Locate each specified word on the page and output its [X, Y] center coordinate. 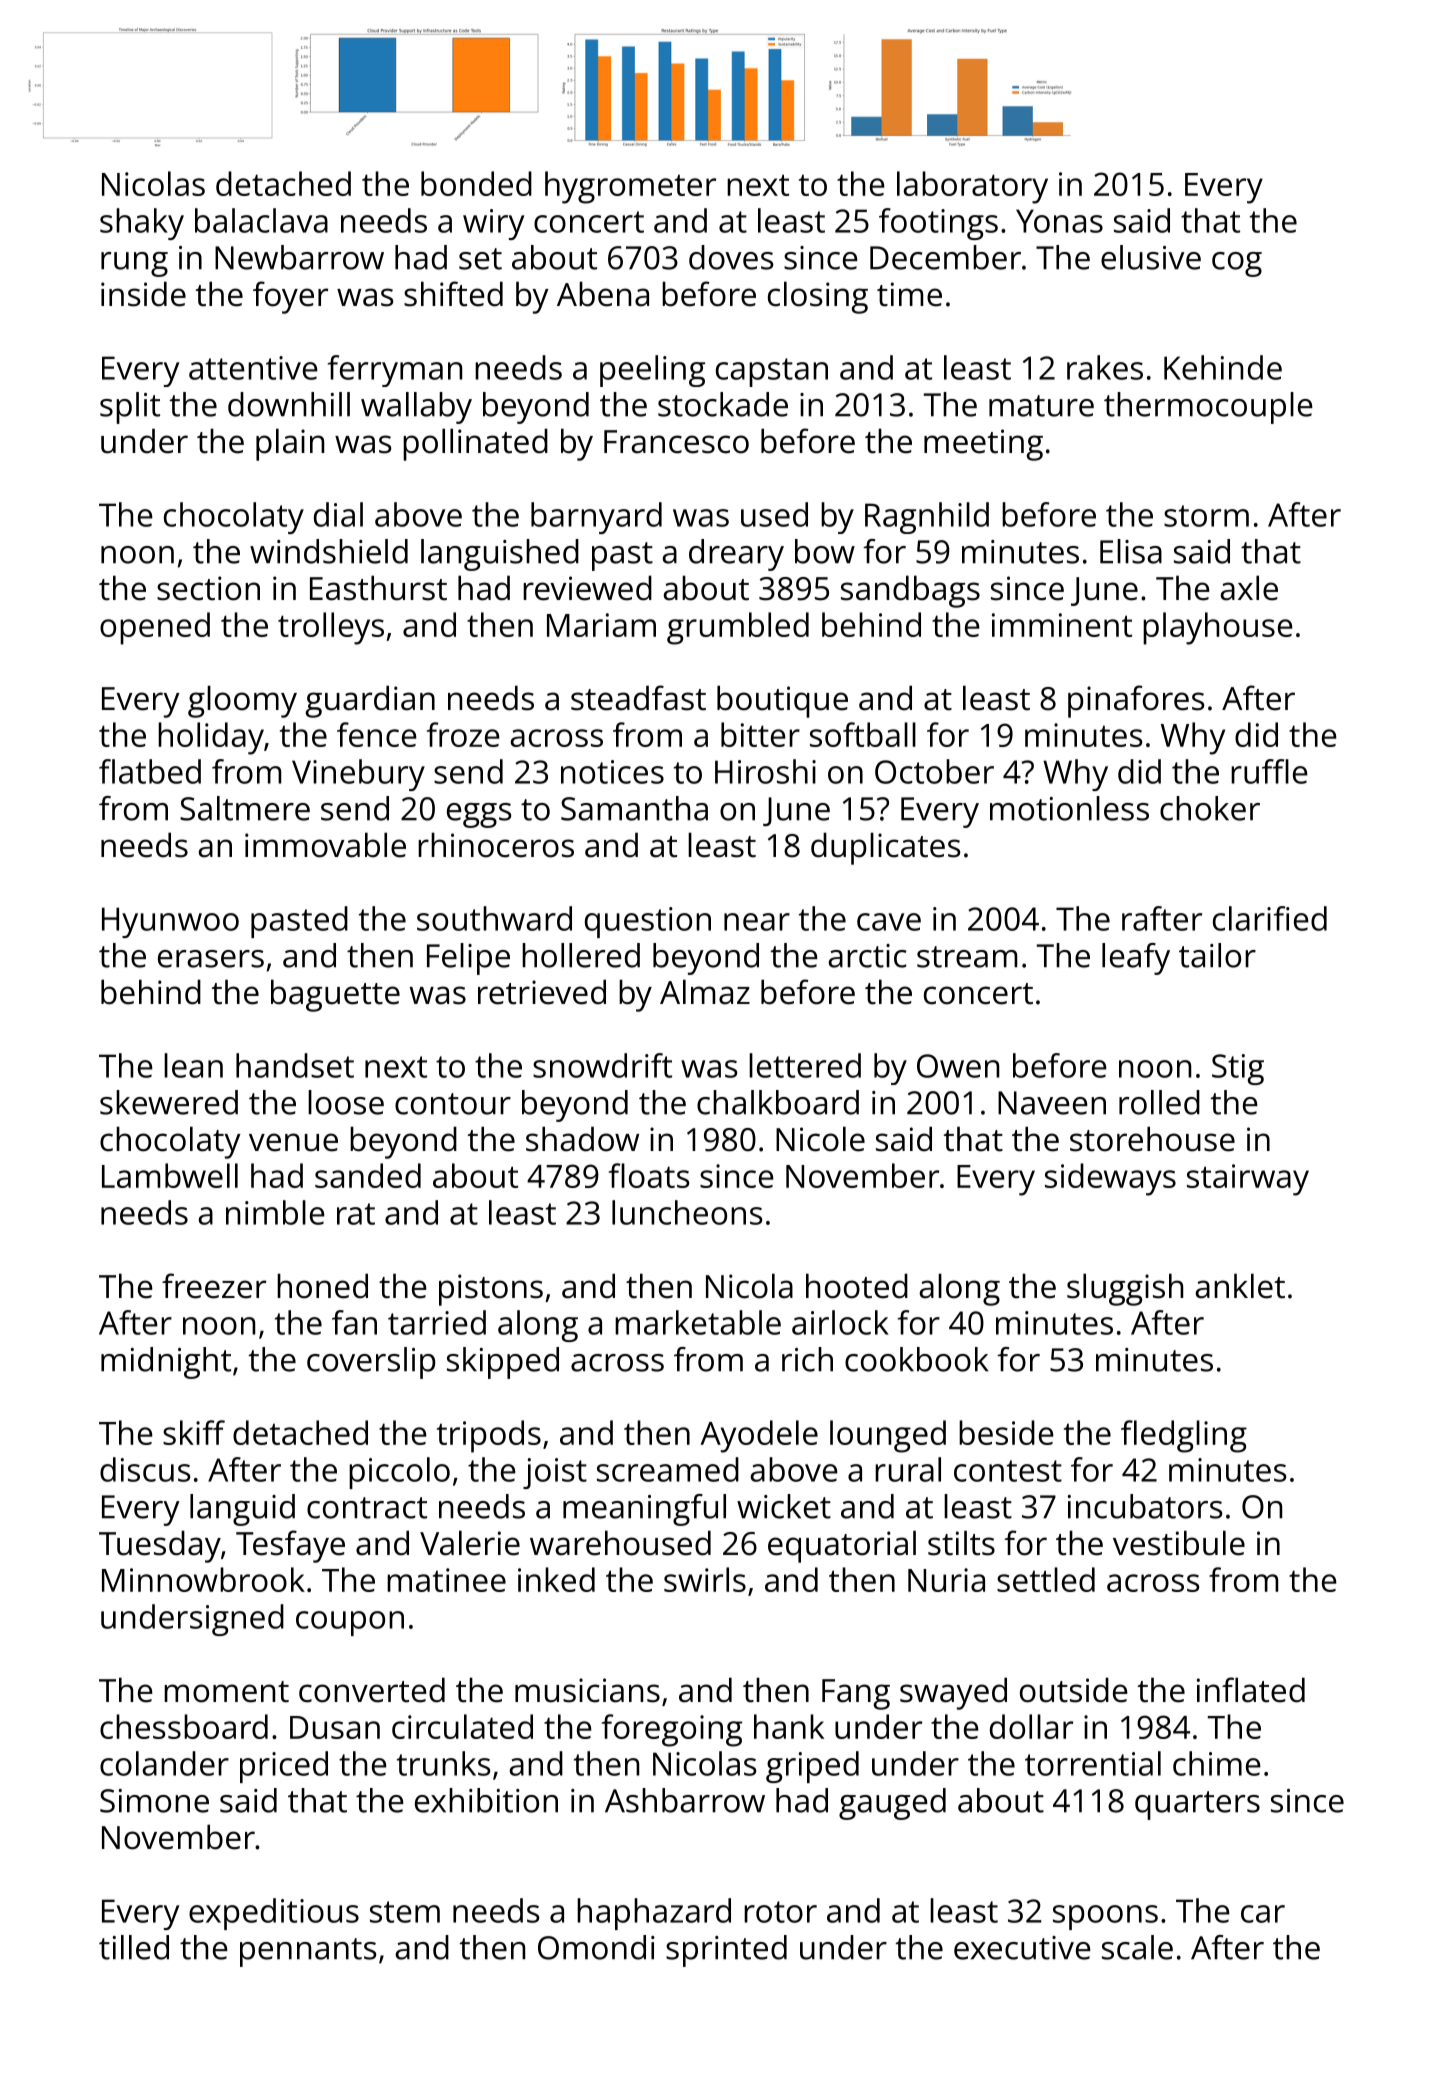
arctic [867, 956]
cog [1237, 264]
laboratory [972, 187]
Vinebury [358, 775]
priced [284, 1767]
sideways [1110, 1179]
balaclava [261, 220]
